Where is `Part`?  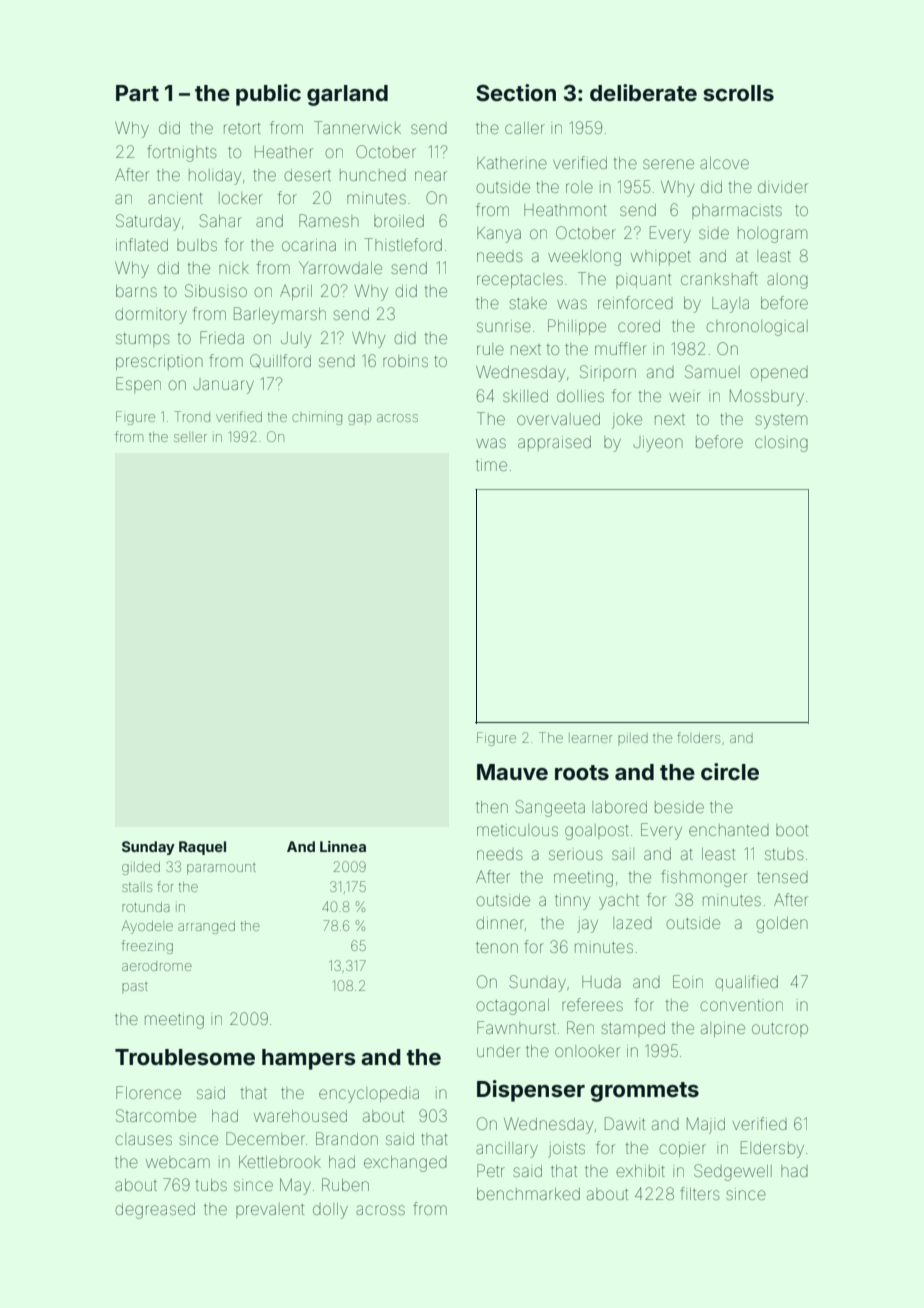
Part is located at coordinates (137, 93).
